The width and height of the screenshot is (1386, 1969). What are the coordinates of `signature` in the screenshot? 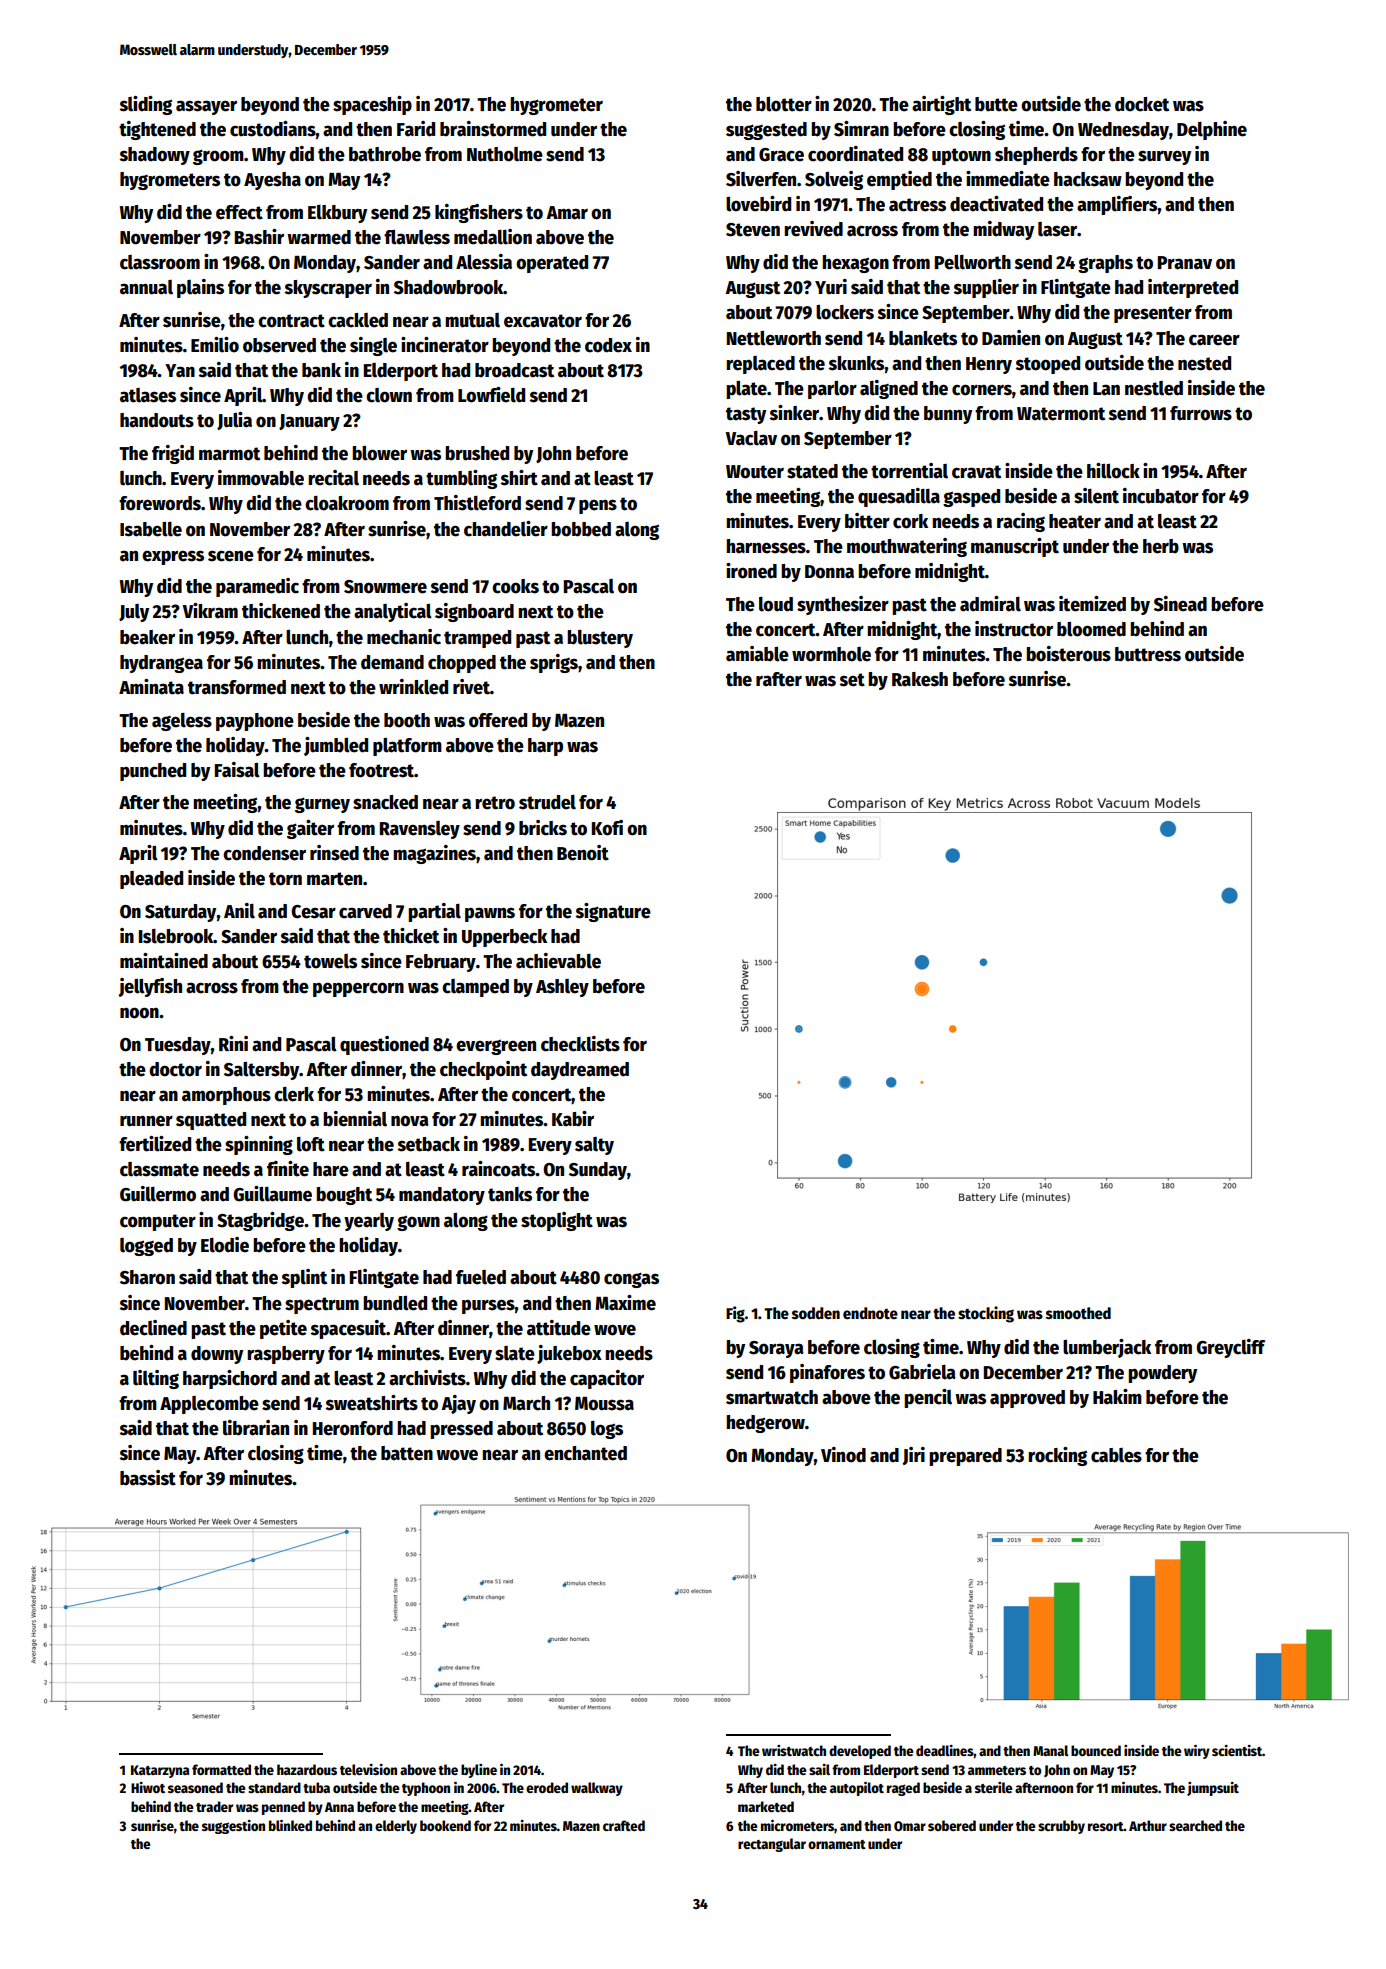 It's located at (613, 912).
